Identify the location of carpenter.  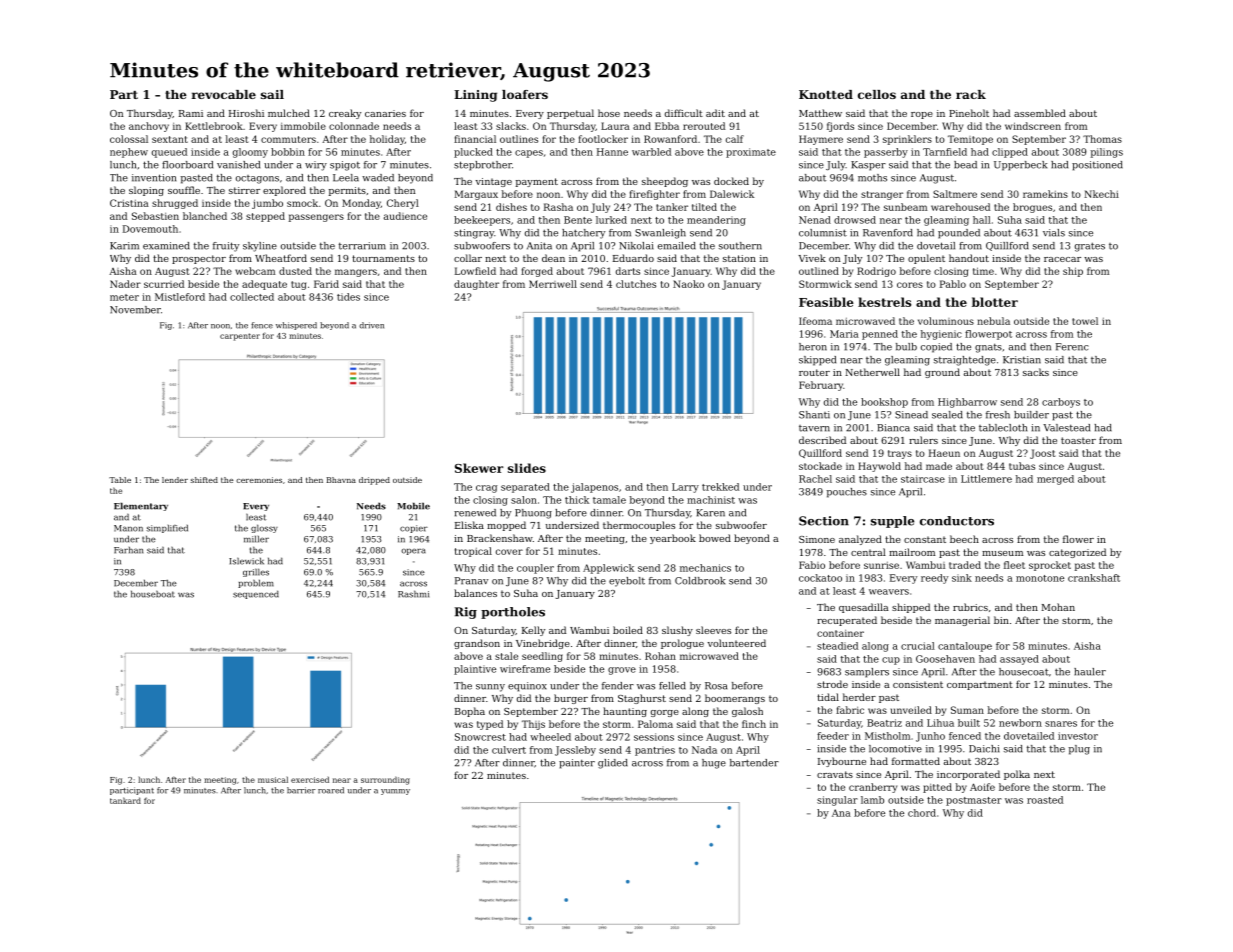
(240, 337).
